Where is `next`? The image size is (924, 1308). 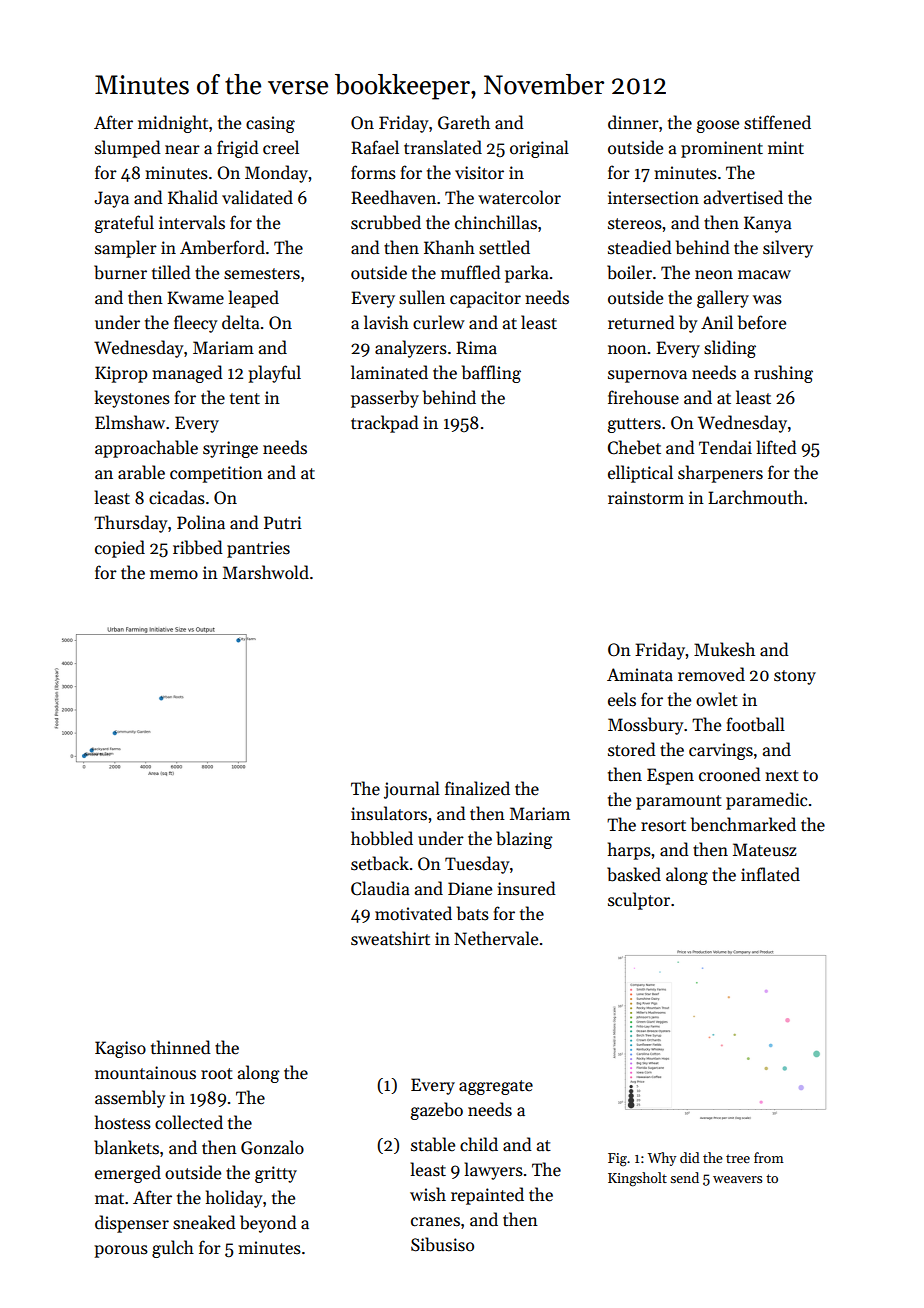
next is located at coordinates (782, 776).
